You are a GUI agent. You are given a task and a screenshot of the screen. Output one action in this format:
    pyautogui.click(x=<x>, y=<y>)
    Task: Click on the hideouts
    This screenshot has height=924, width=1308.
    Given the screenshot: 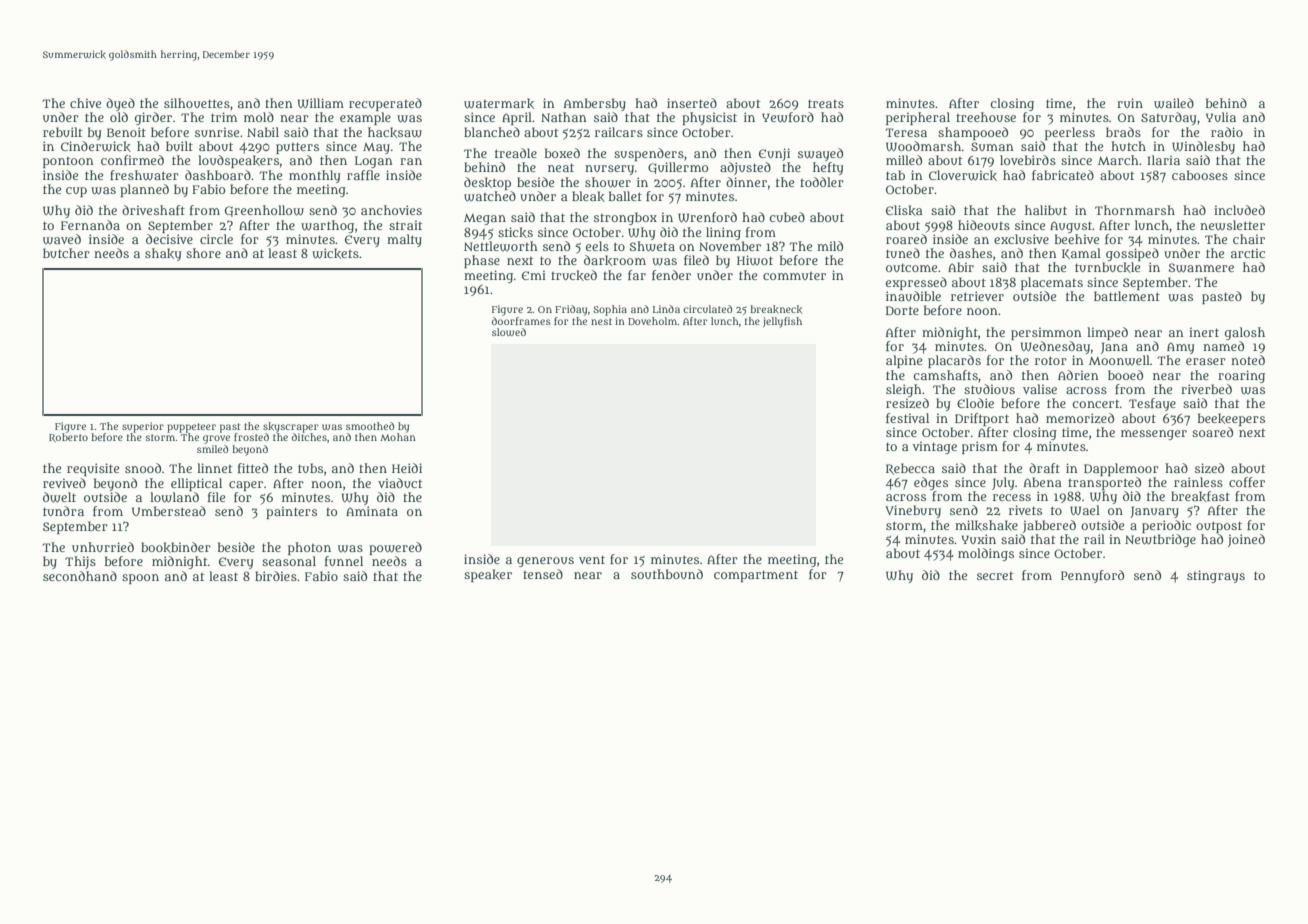 What is the action you would take?
    pyautogui.click(x=984, y=225)
